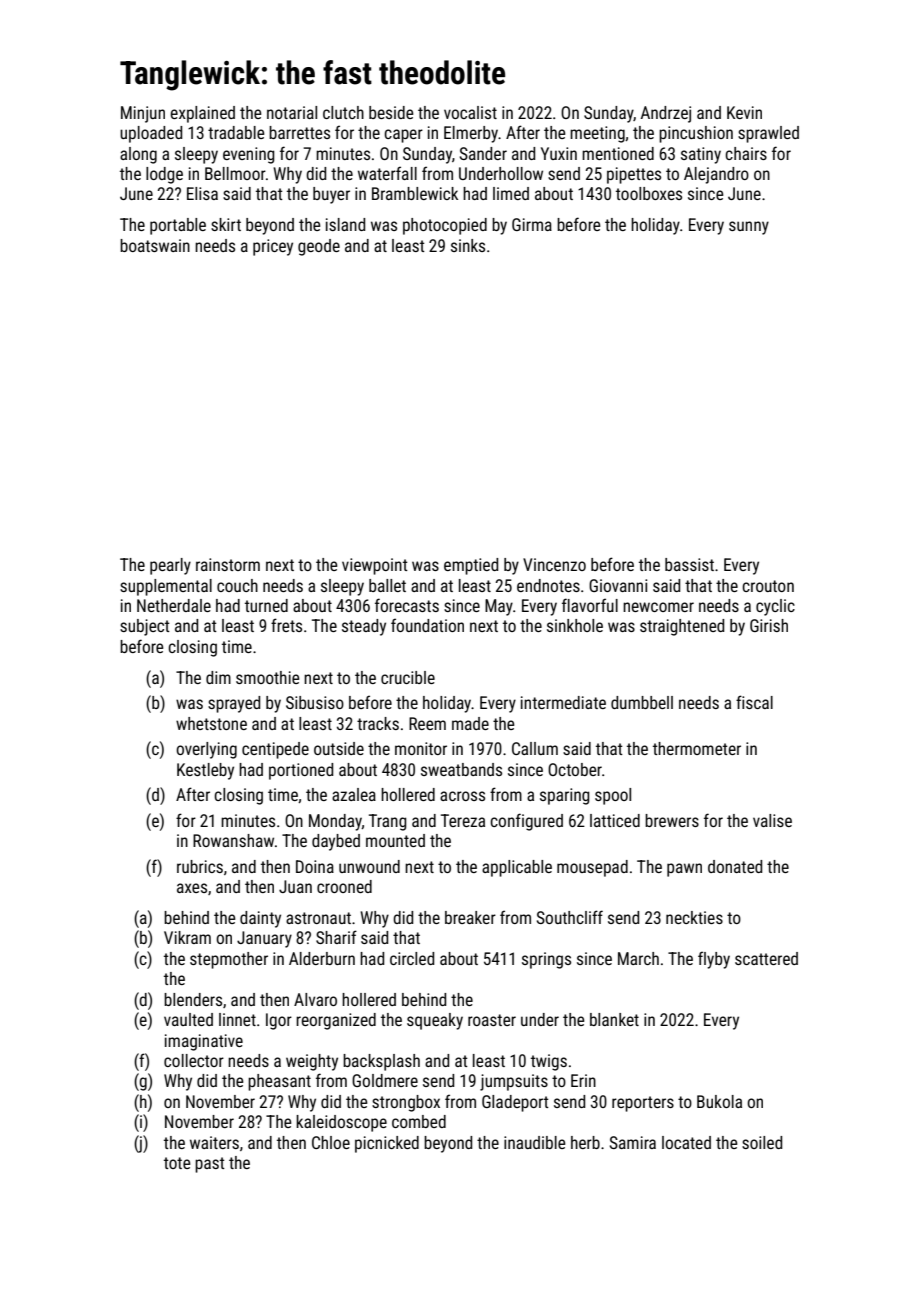  I want to click on sinks, so click(468, 245).
